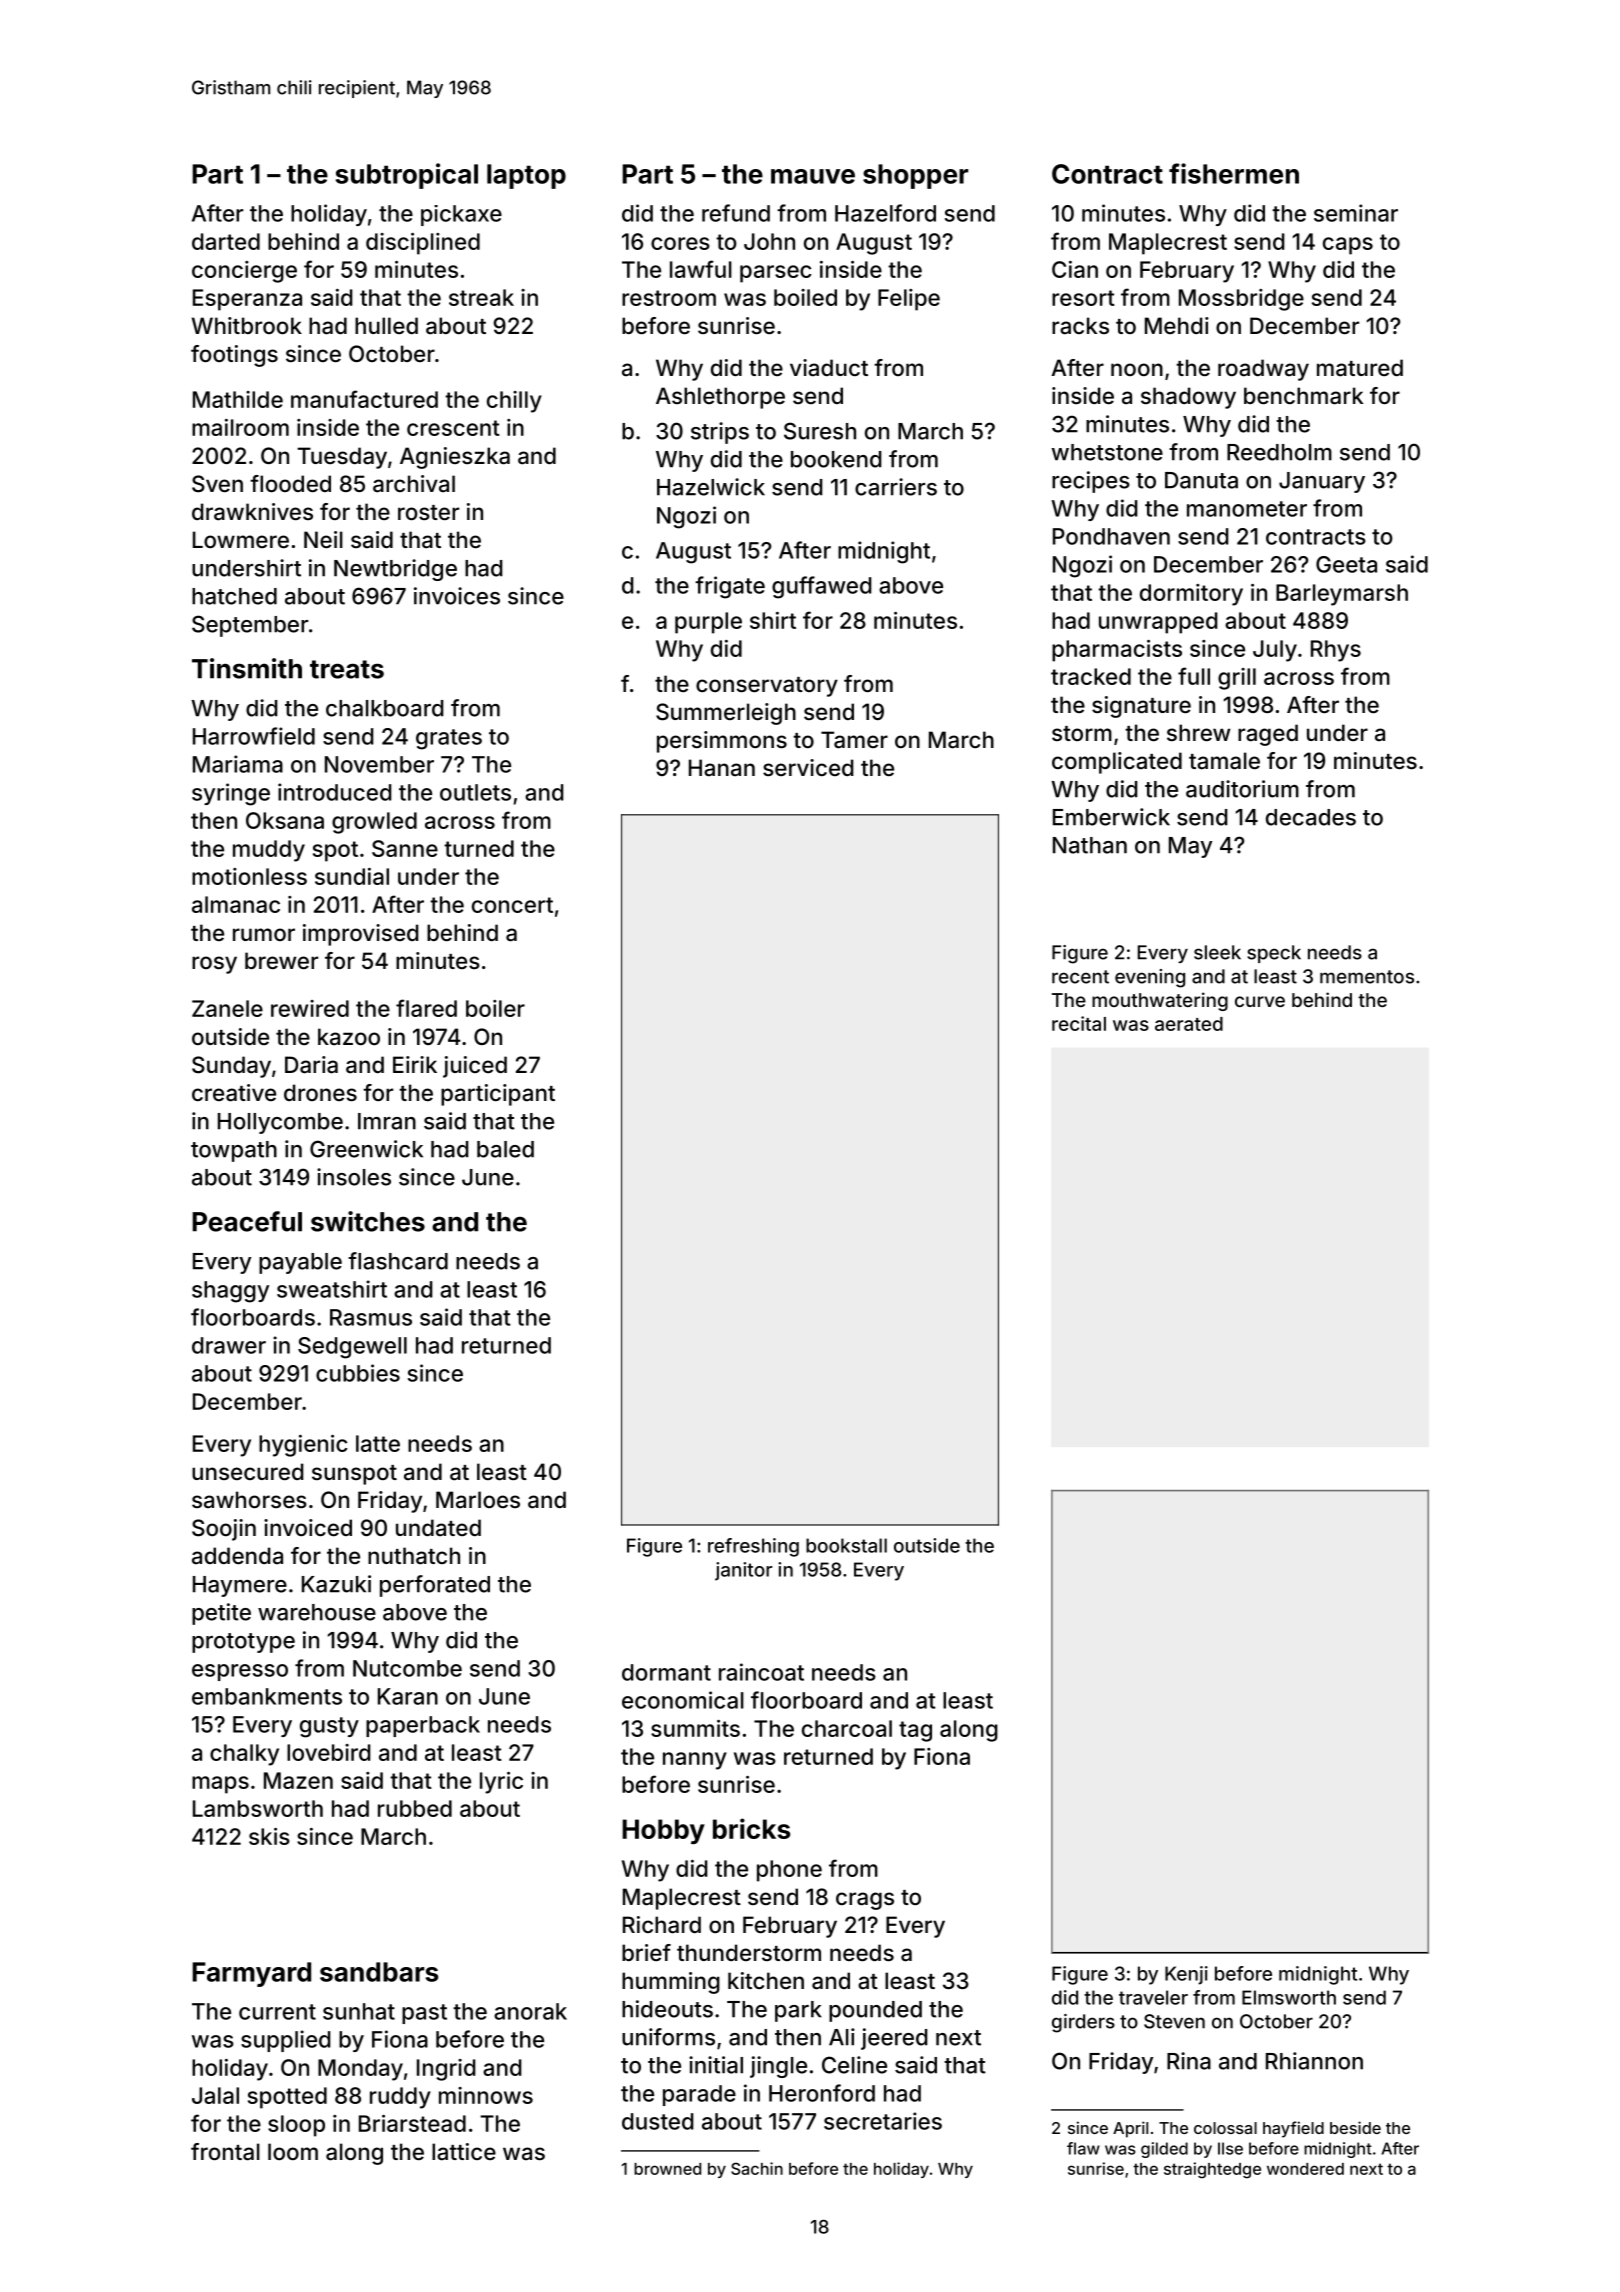  What do you see at coordinates (846, 1545) in the page?
I see `bookstall` at bounding box center [846, 1545].
